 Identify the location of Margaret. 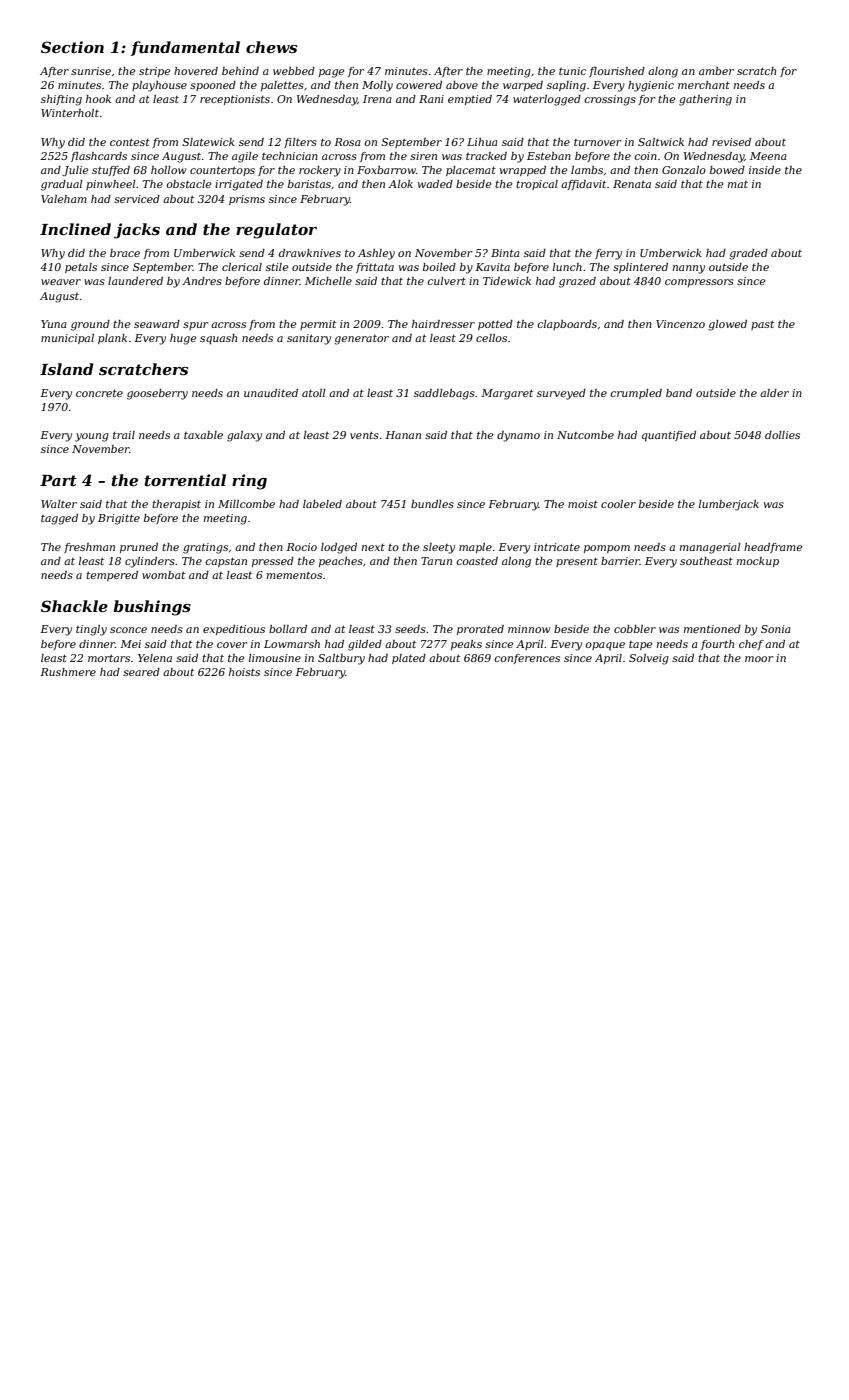
(507, 394).
